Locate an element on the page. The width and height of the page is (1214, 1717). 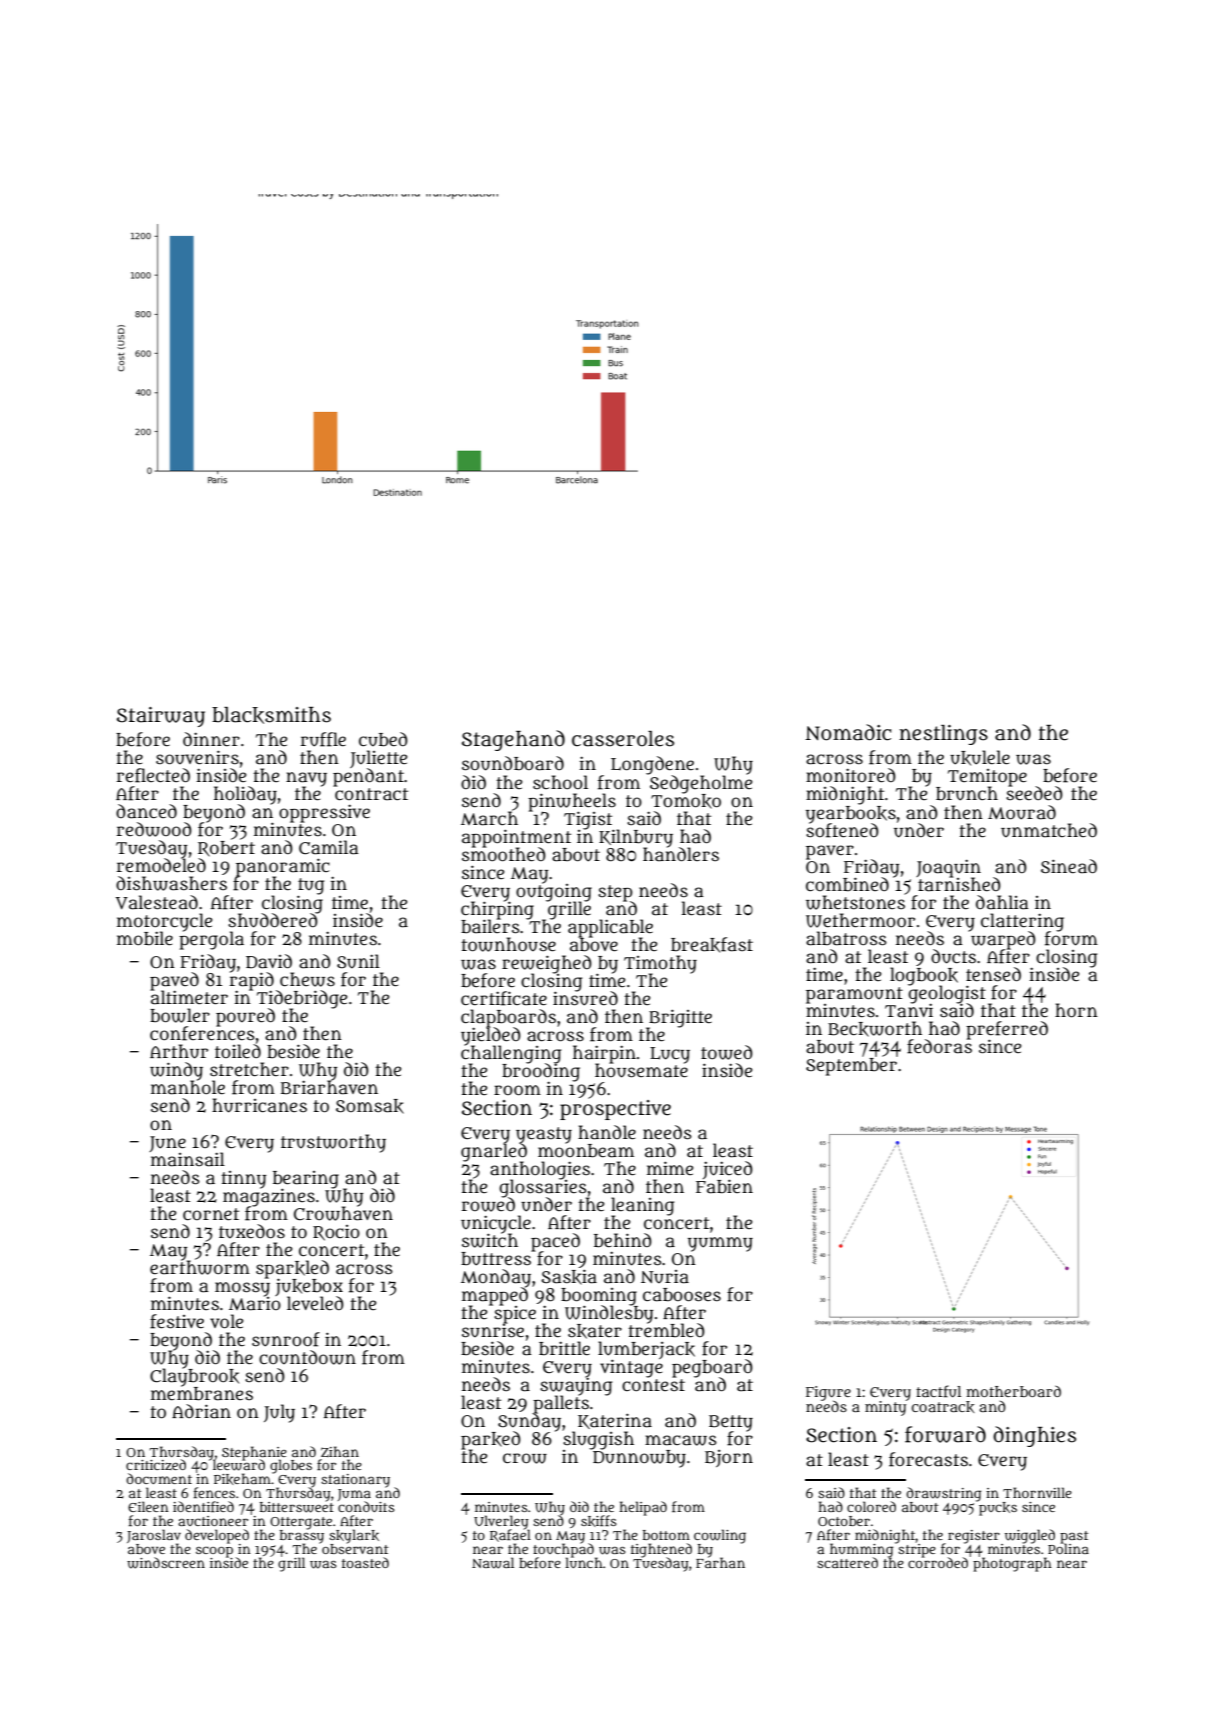
pallets is located at coordinates (560, 1405).
